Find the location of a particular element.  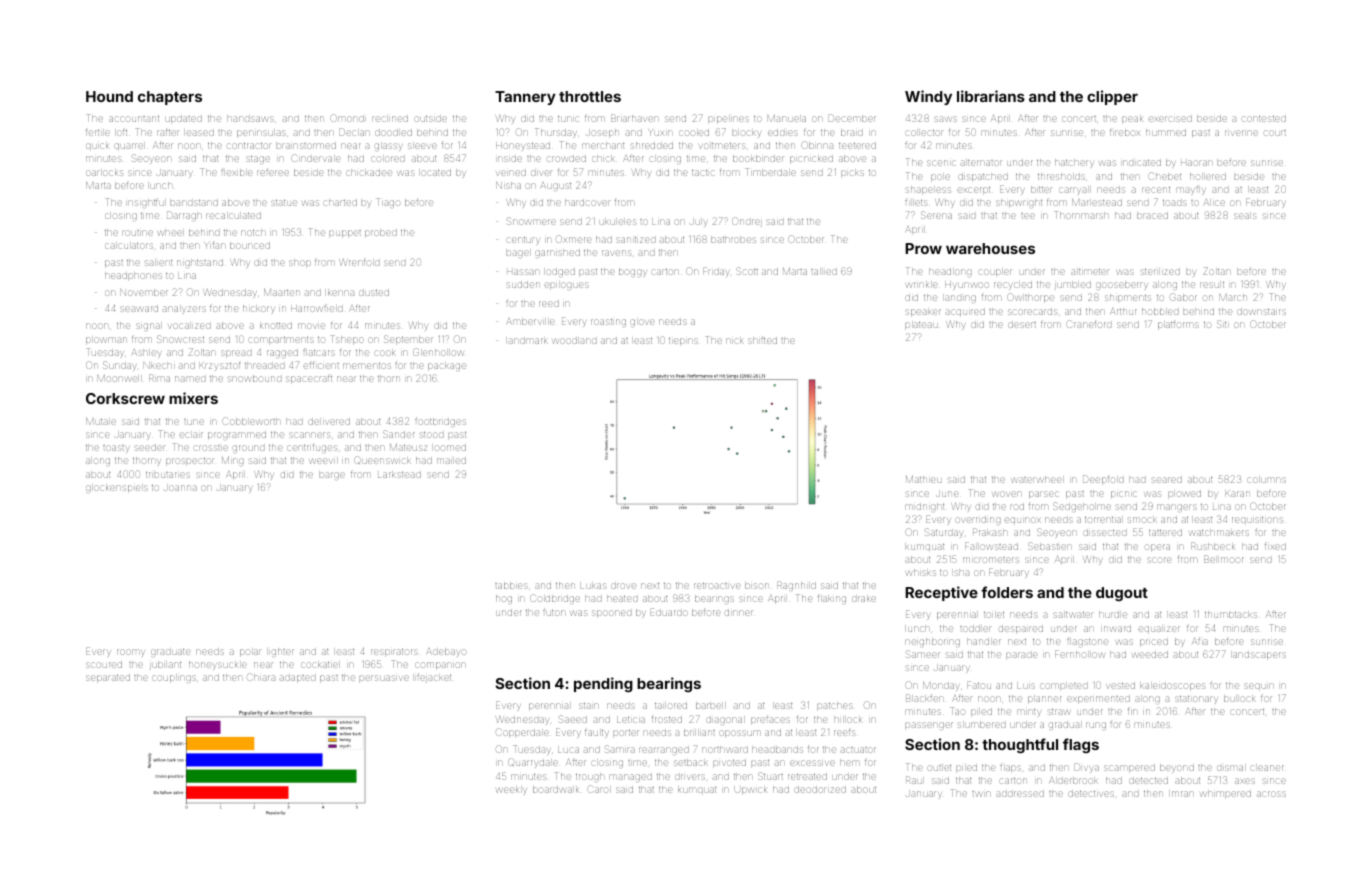

Tannery is located at coordinates (525, 98).
